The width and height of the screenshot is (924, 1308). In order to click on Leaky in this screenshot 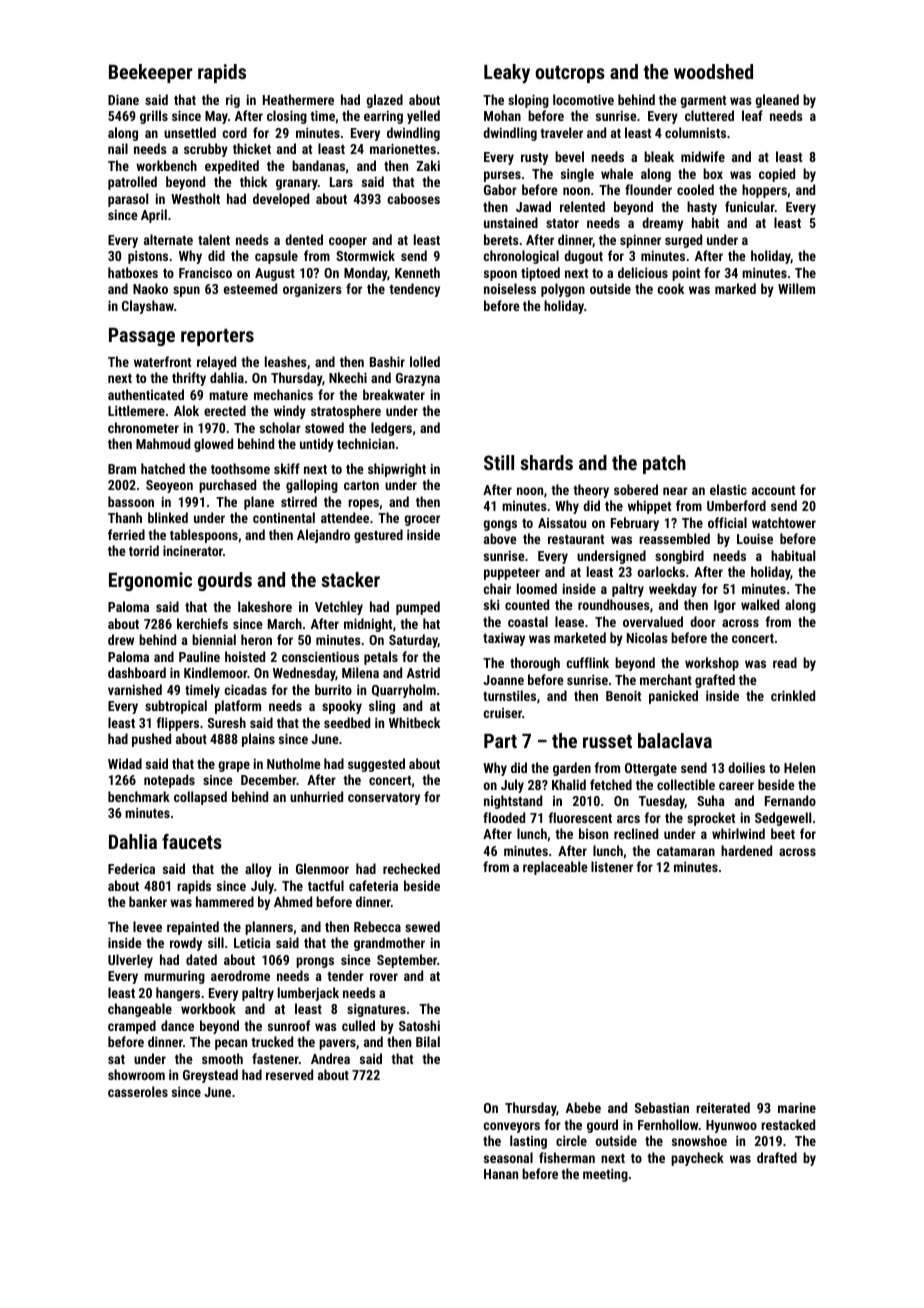, I will do `click(507, 73)`.
